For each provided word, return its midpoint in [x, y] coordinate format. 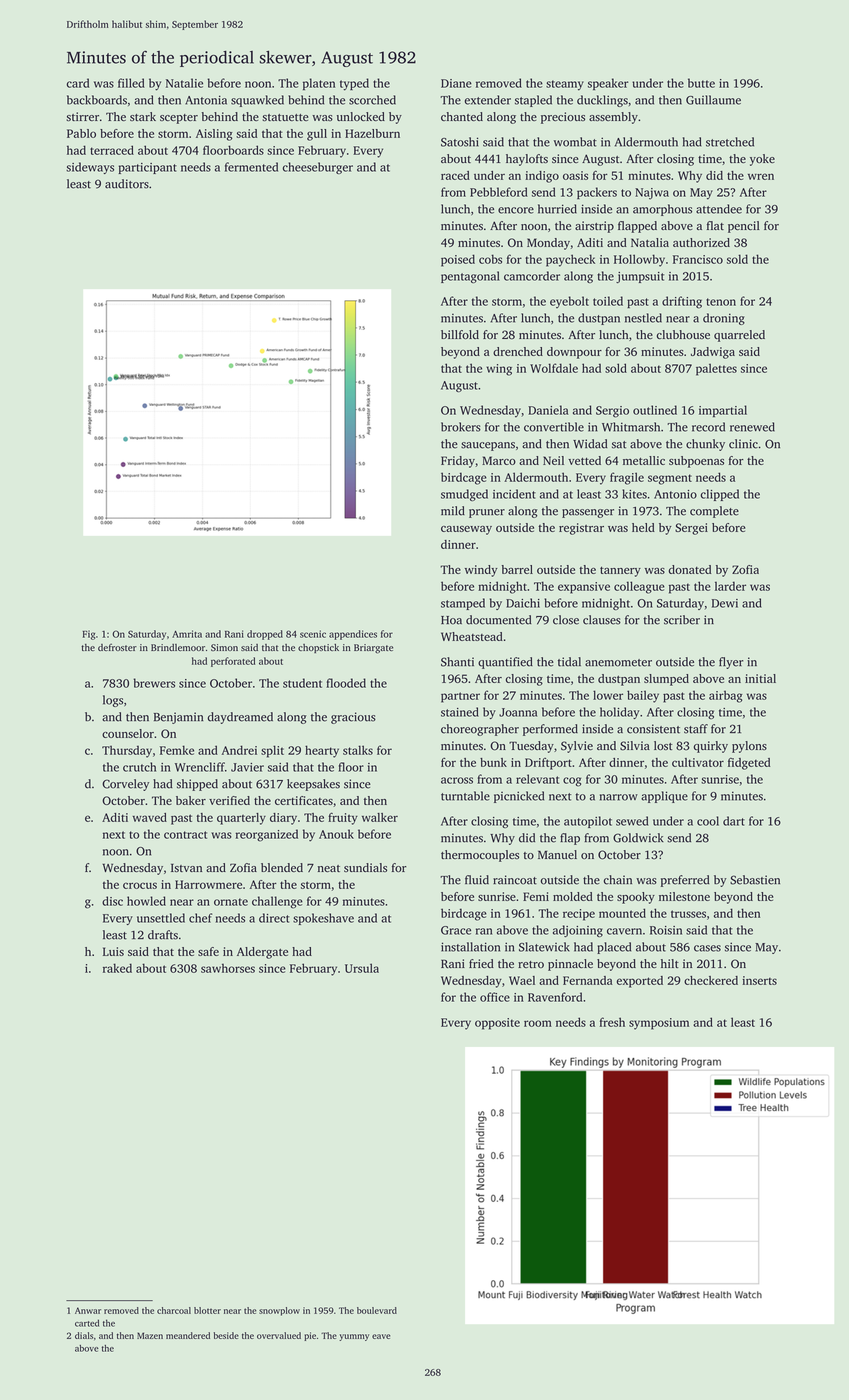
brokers [461, 427]
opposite [497, 1024]
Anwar [88, 1310]
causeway [466, 530]
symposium [659, 1024]
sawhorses [228, 968]
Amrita [187, 634]
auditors [127, 184]
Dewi [725, 603]
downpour [574, 353]
